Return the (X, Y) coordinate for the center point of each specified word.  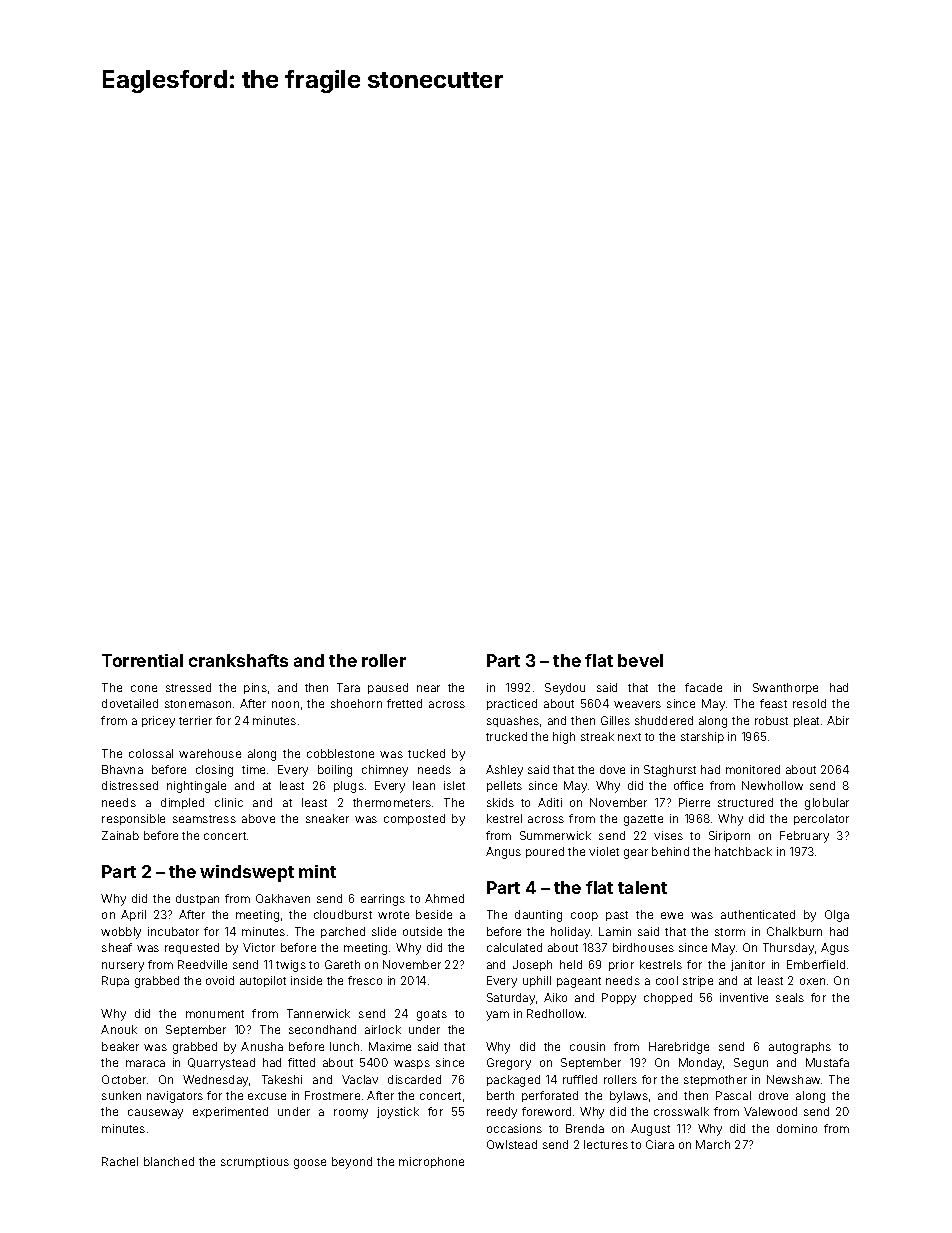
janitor (748, 965)
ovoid (220, 980)
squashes (513, 721)
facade (703, 687)
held (571, 964)
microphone (431, 1162)
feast (773, 703)
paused (388, 688)
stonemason (198, 704)
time (253, 769)
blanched (169, 1161)
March (713, 1144)
